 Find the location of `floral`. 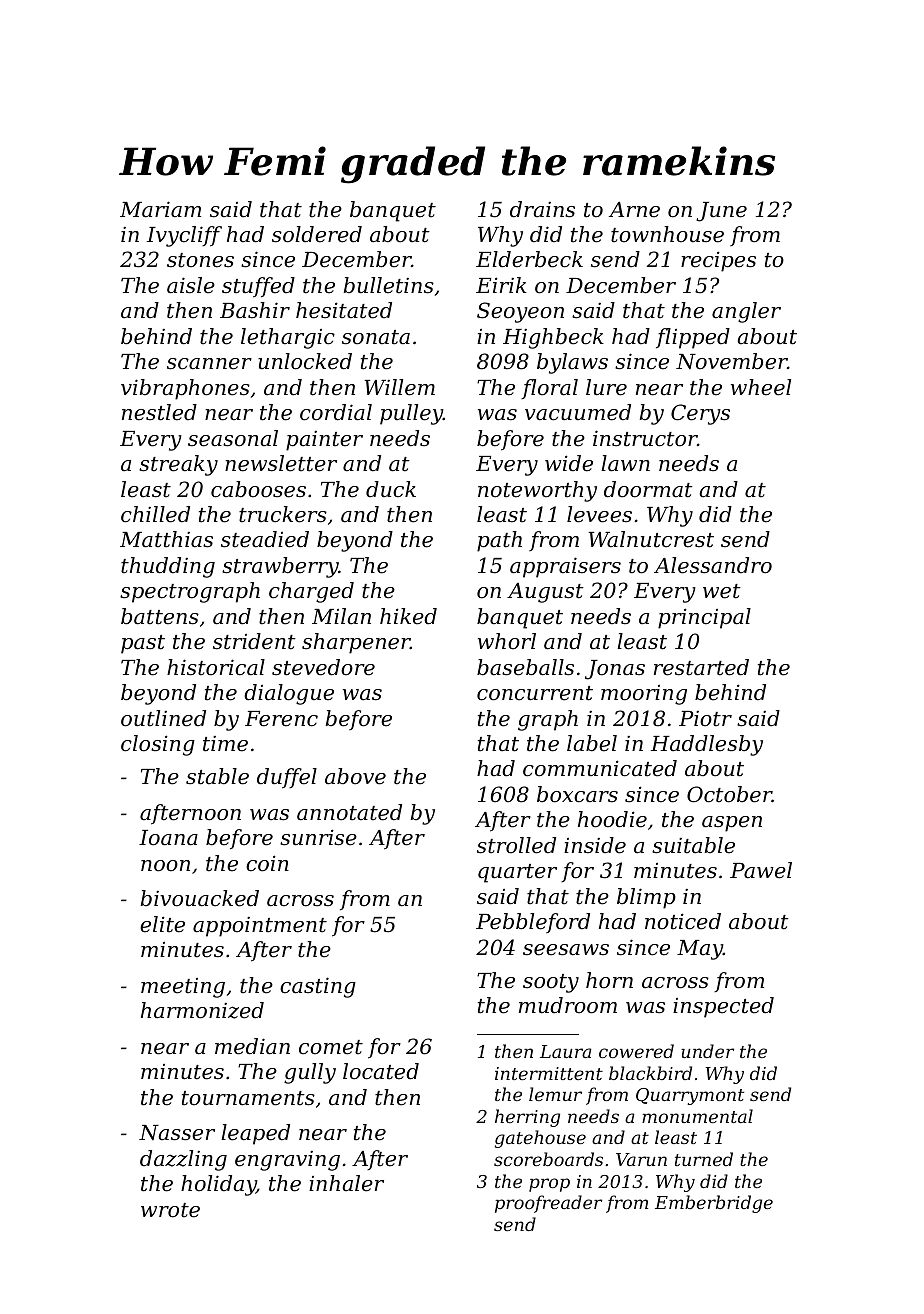

floral is located at coordinates (549, 389).
